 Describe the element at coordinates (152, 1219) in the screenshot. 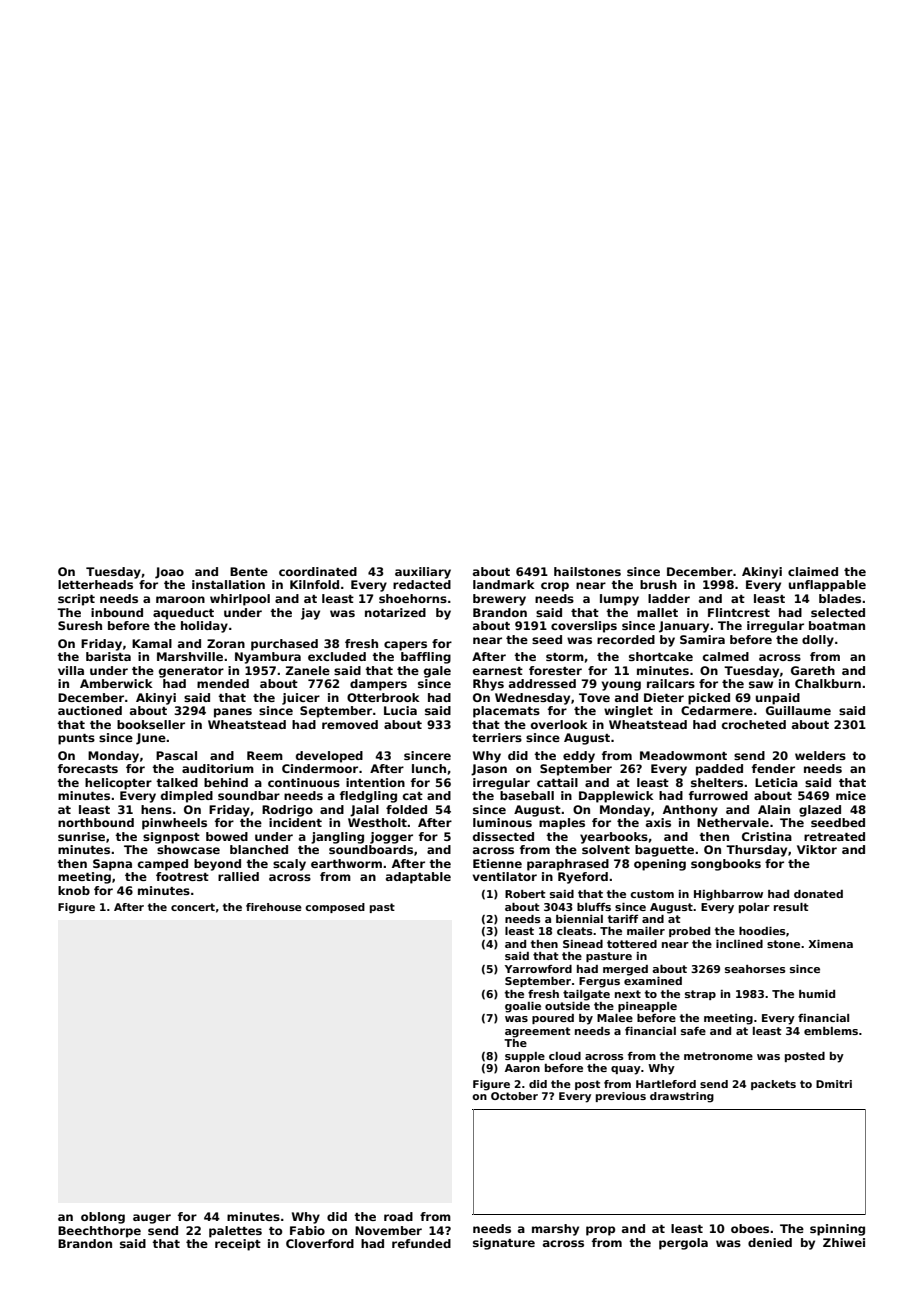

I see `auger` at that location.
